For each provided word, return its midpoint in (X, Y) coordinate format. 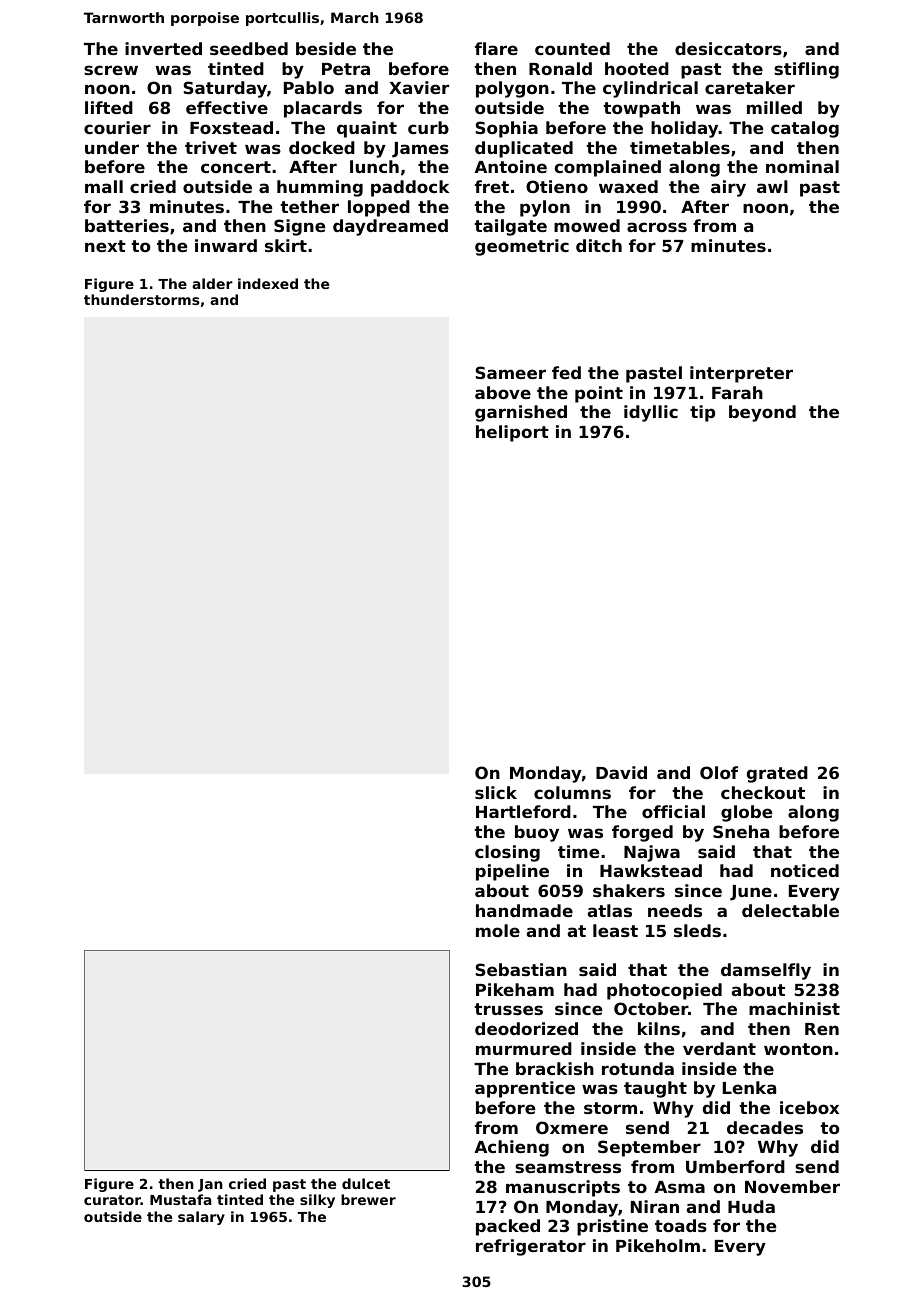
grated (777, 774)
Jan (210, 1185)
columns (572, 792)
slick (496, 792)
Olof (719, 772)
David (621, 772)
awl (772, 186)
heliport (512, 433)
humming (320, 188)
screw (111, 70)
